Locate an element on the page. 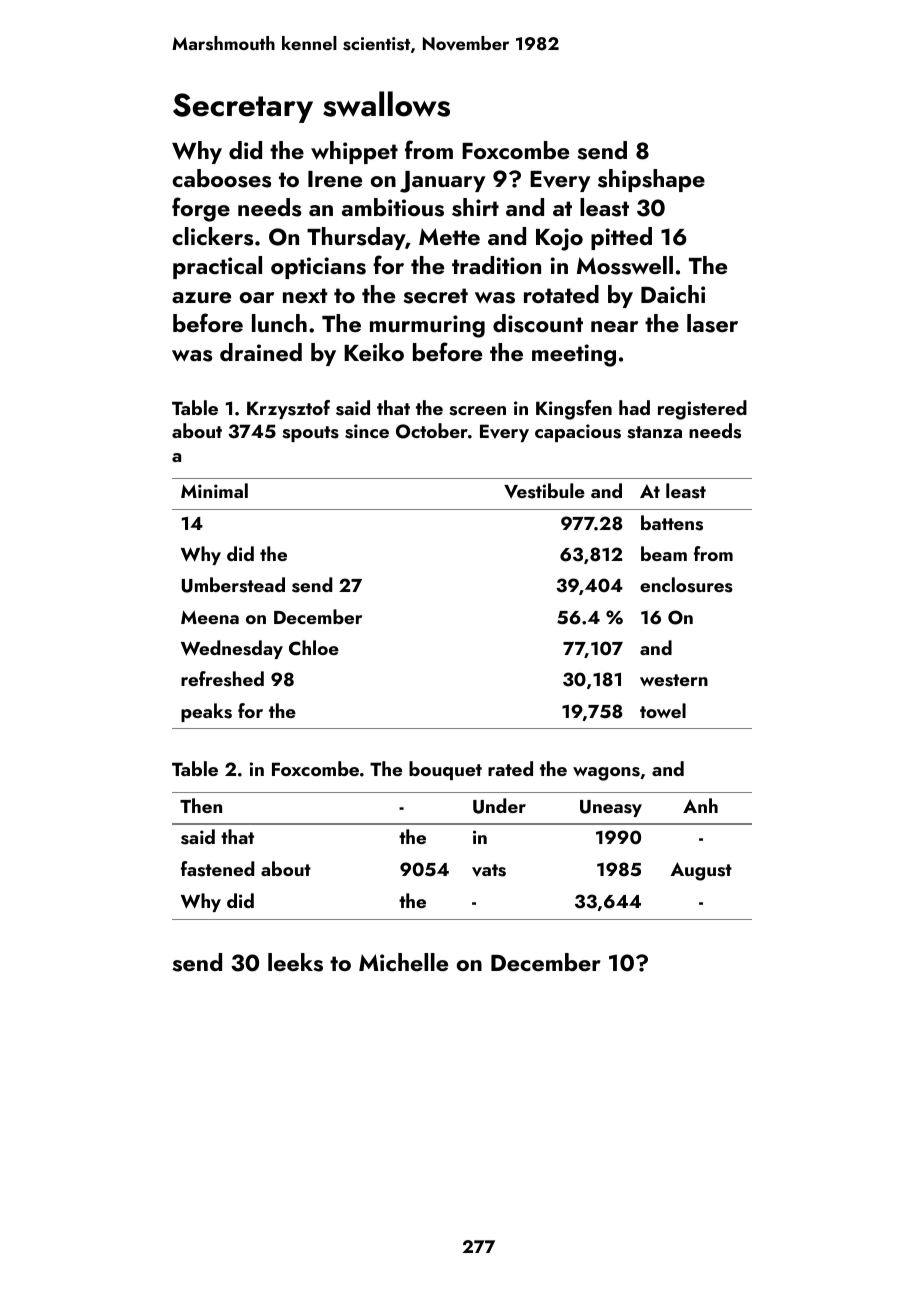  oar is located at coordinates (256, 297).
